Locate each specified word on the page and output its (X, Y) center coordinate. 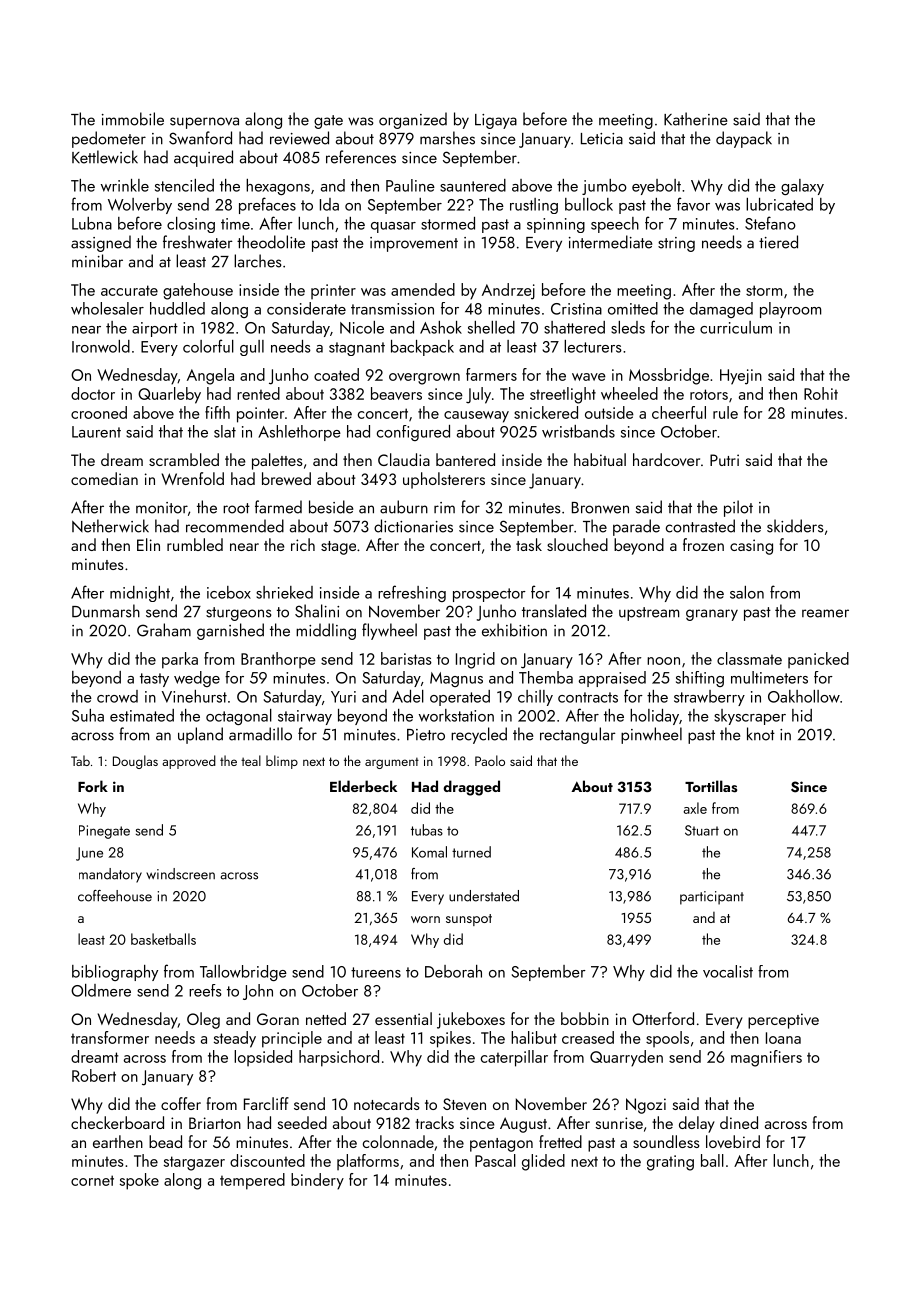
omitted (633, 308)
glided (543, 1162)
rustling (534, 206)
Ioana (783, 1038)
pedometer (109, 139)
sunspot (469, 920)
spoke (139, 1181)
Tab (80, 760)
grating (670, 1163)
